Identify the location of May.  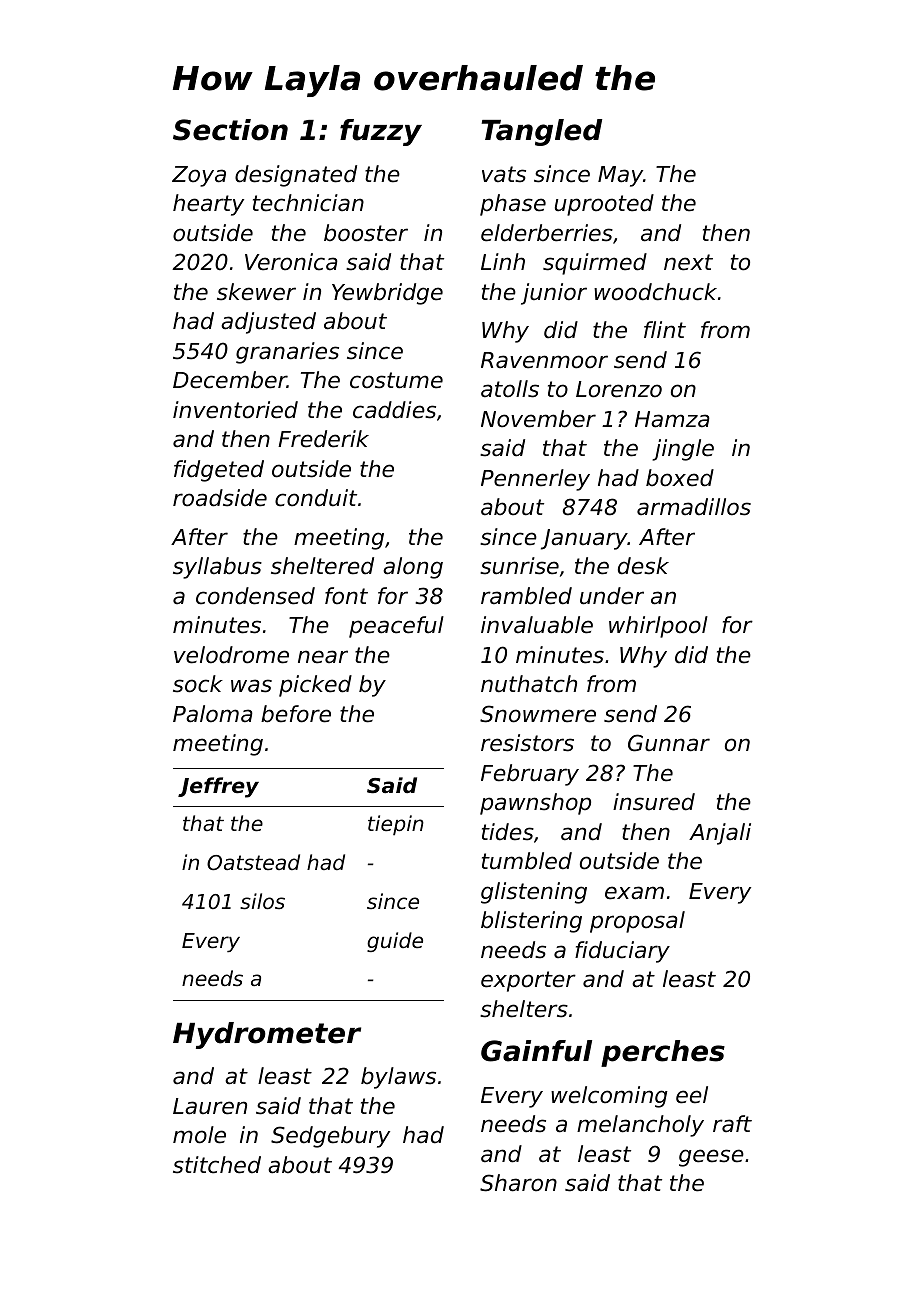
(620, 176).
